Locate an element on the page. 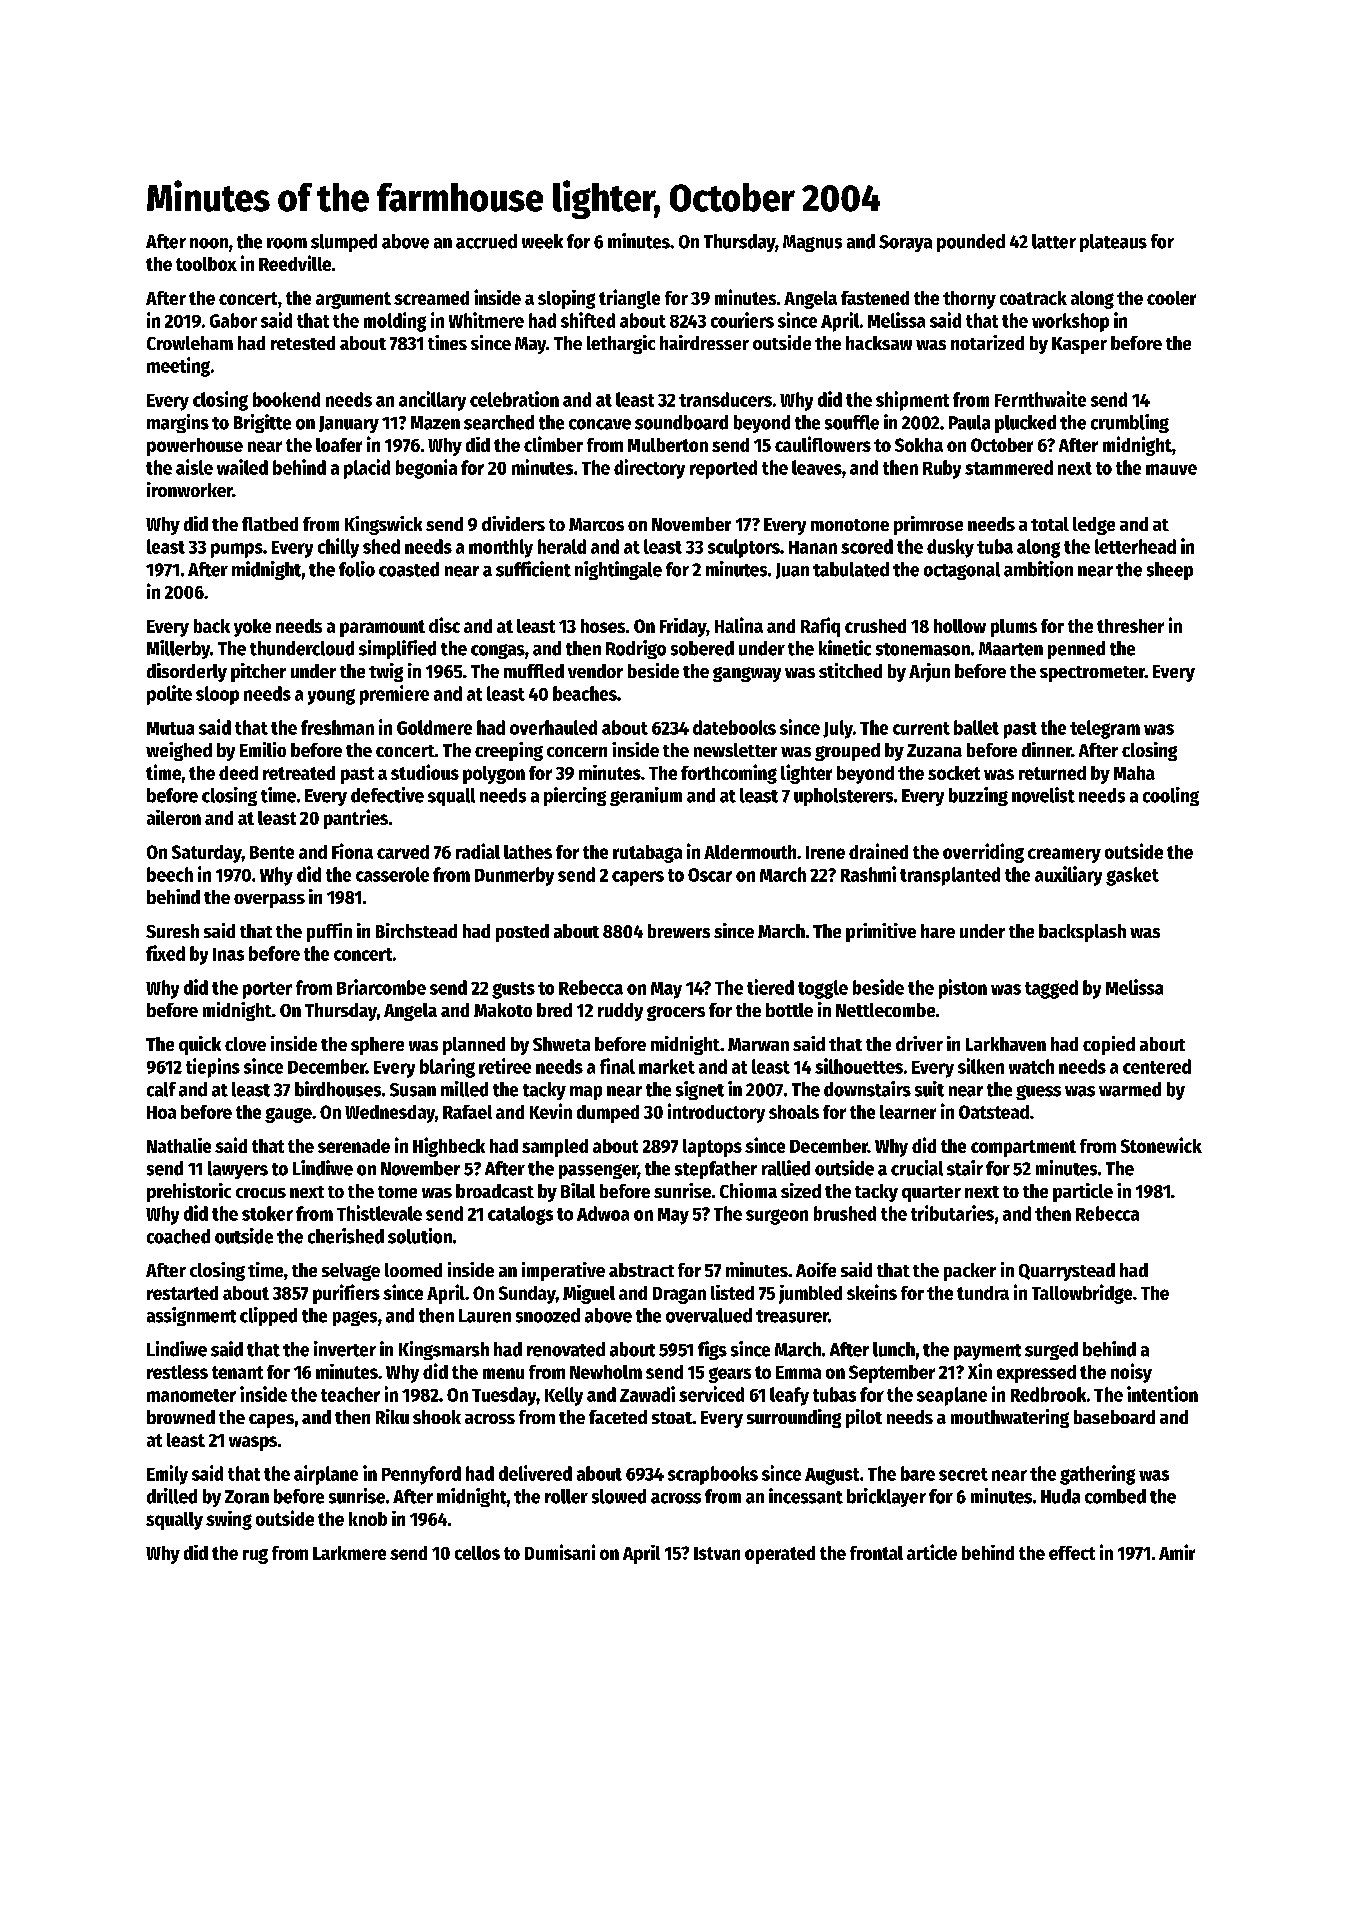  brewers is located at coordinates (679, 931).
